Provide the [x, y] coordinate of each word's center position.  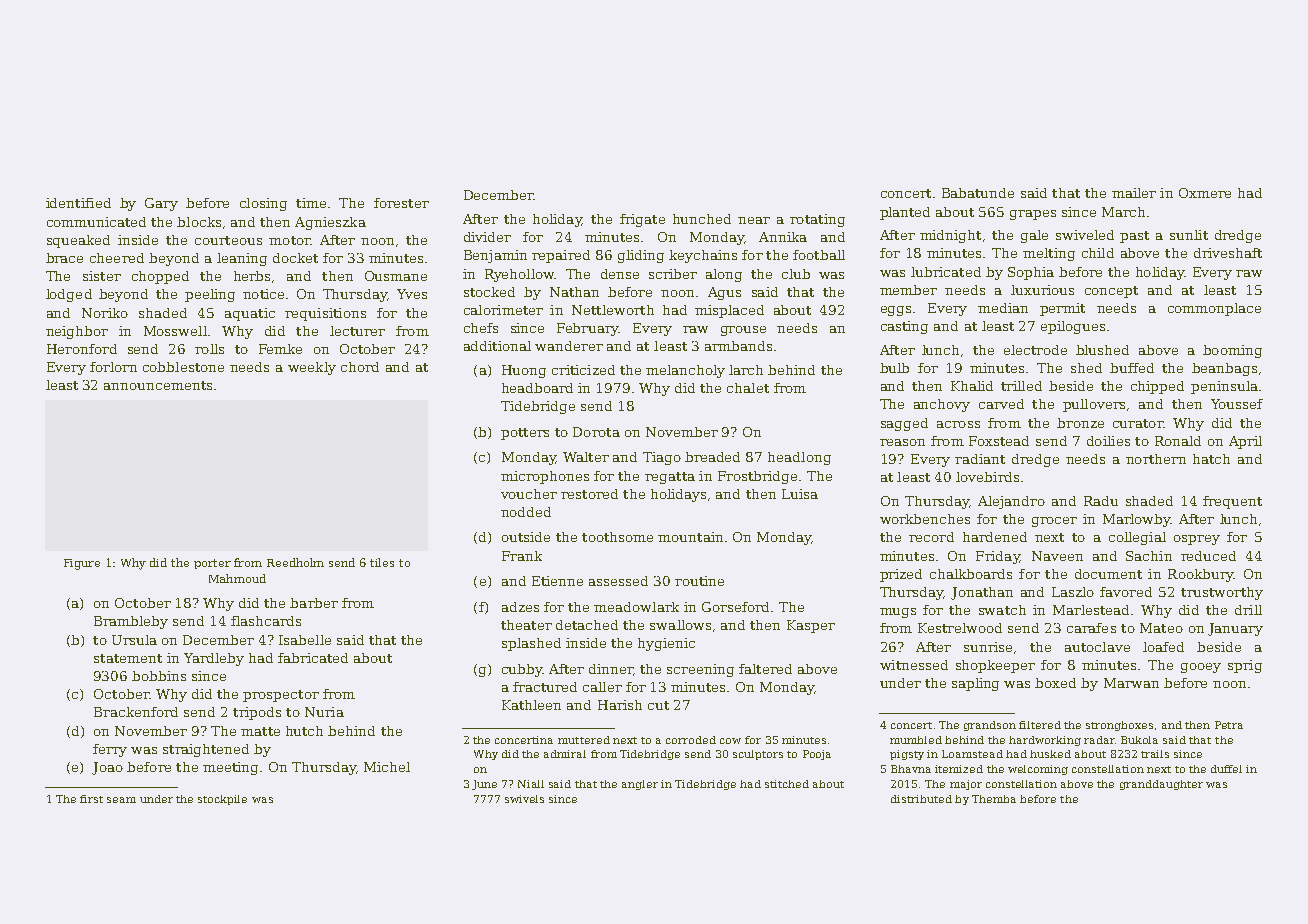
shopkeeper [995, 666]
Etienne [557, 581]
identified [78, 203]
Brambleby [131, 622]
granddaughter [1161, 785]
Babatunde [978, 193]
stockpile [222, 800]
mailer [1134, 193]
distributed [921, 799]
